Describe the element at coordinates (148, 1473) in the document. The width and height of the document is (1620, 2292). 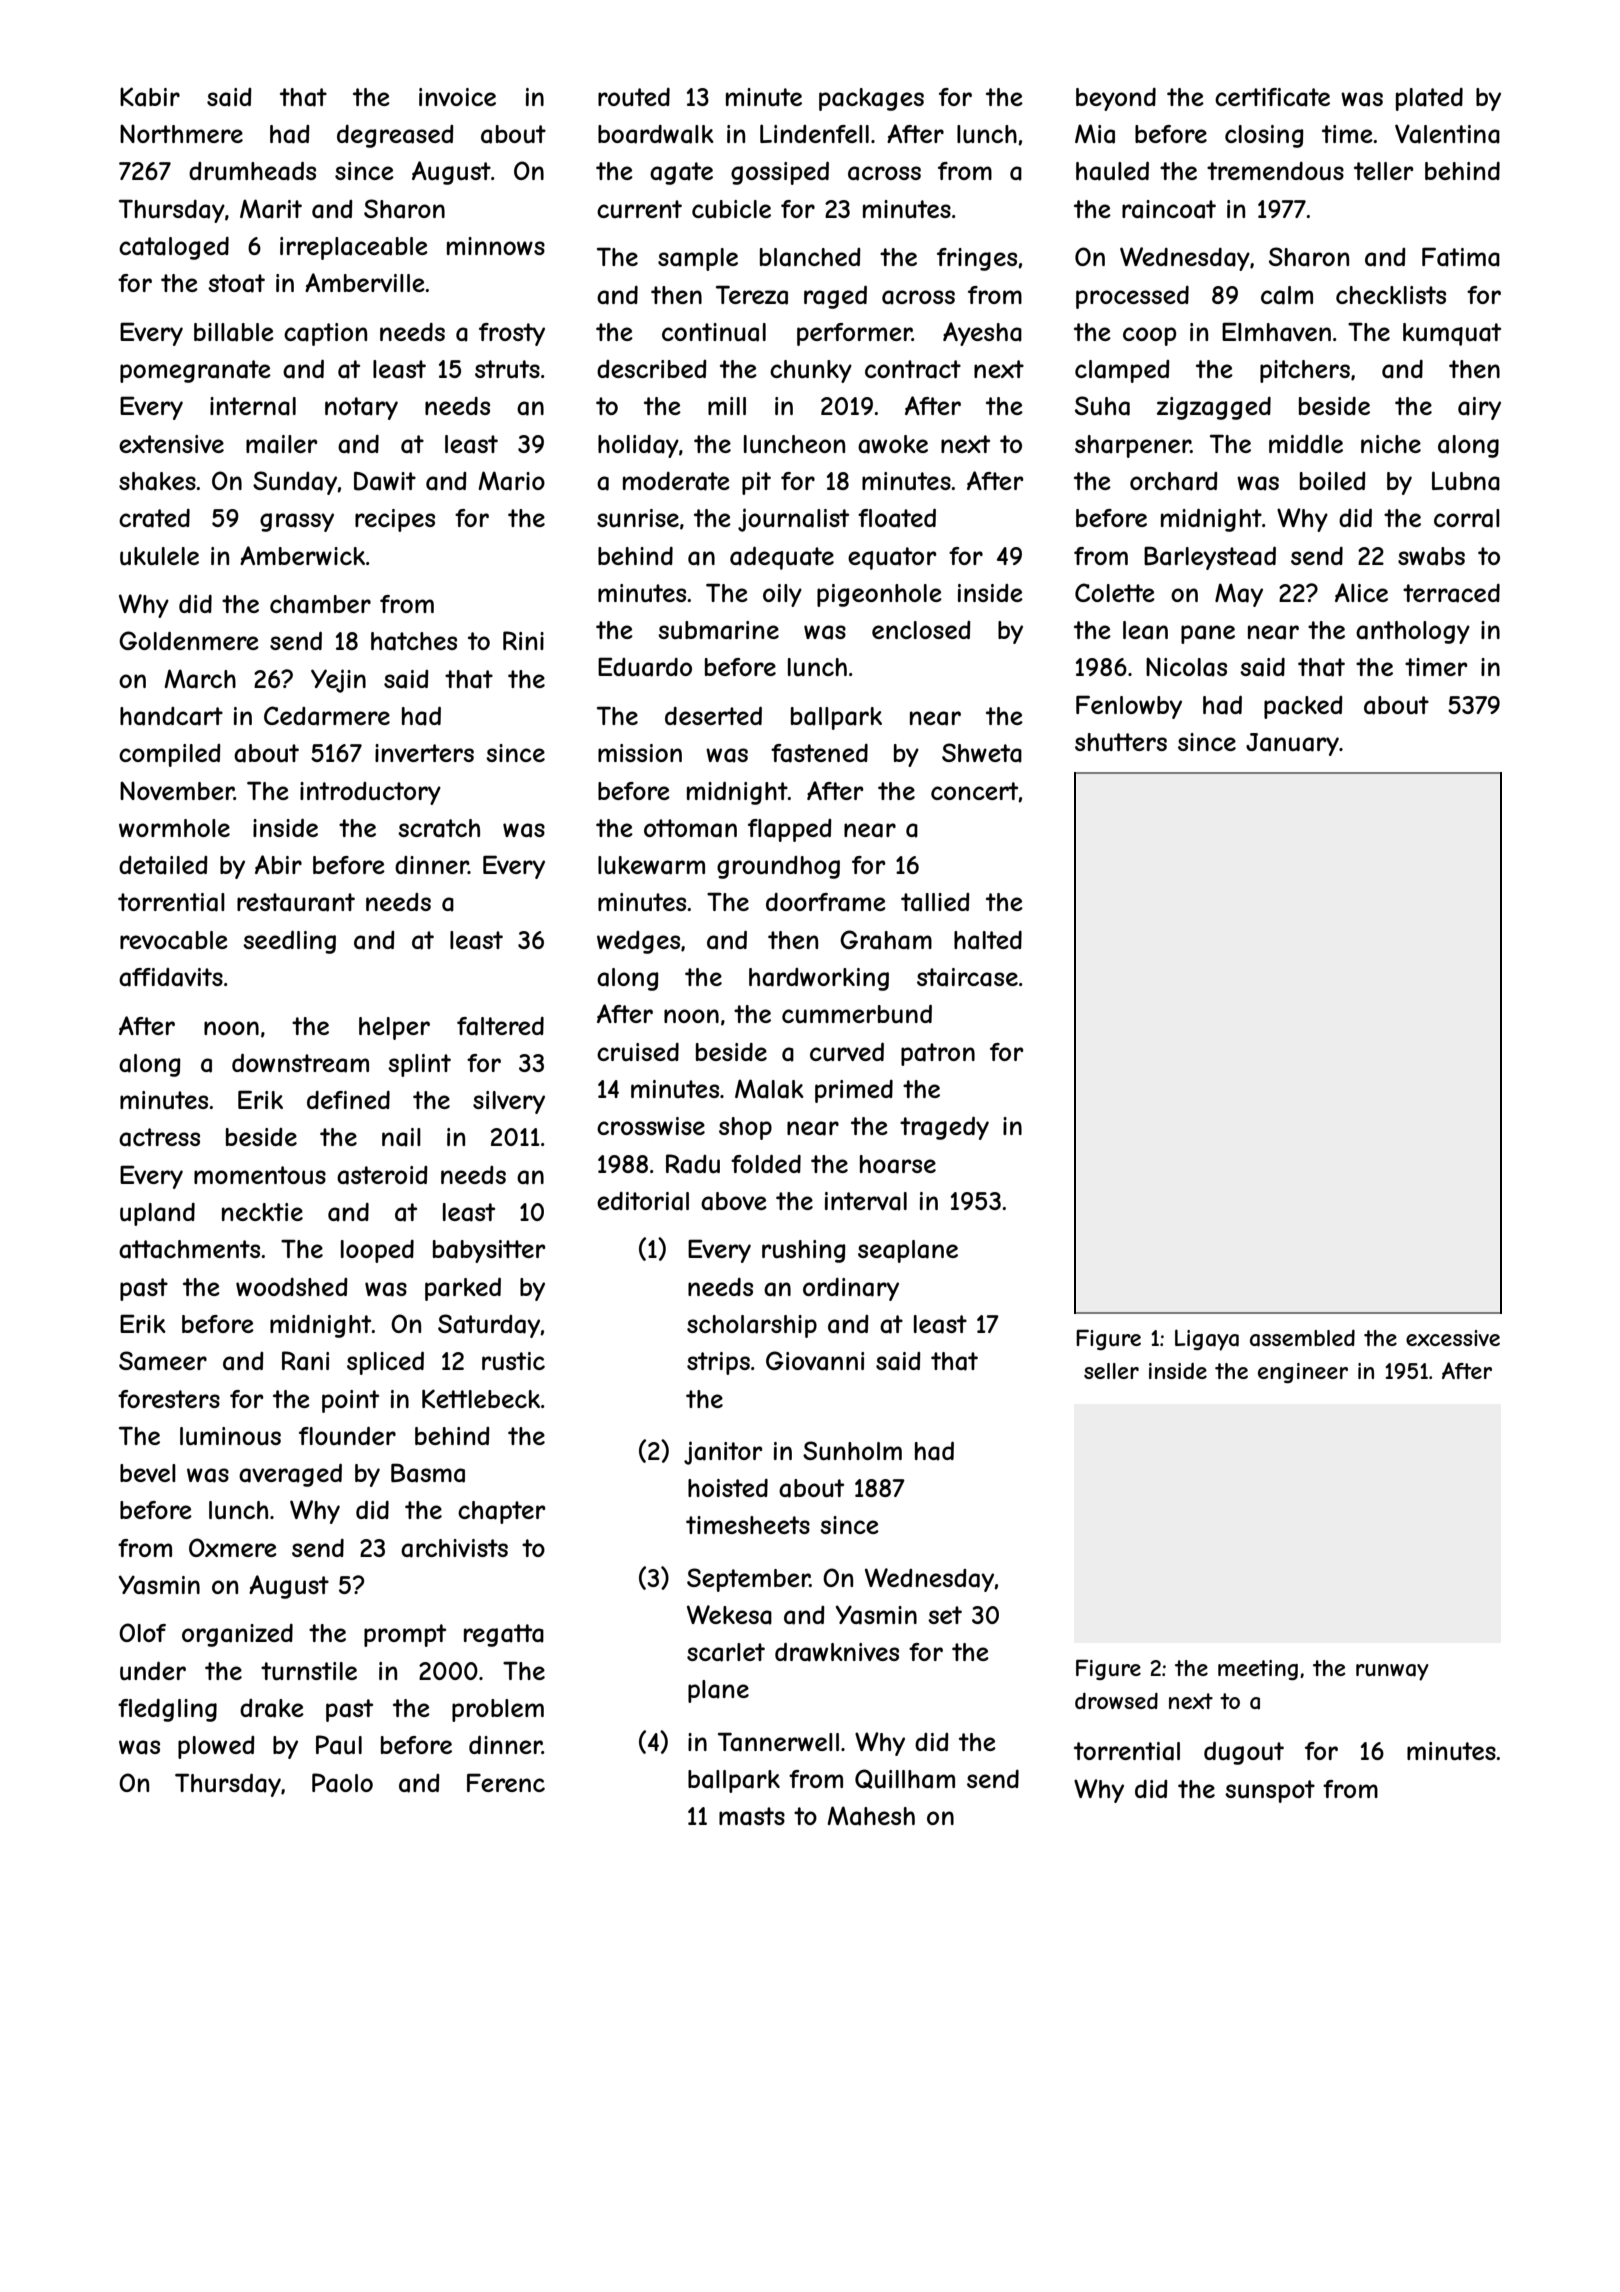
I see `bevel` at that location.
